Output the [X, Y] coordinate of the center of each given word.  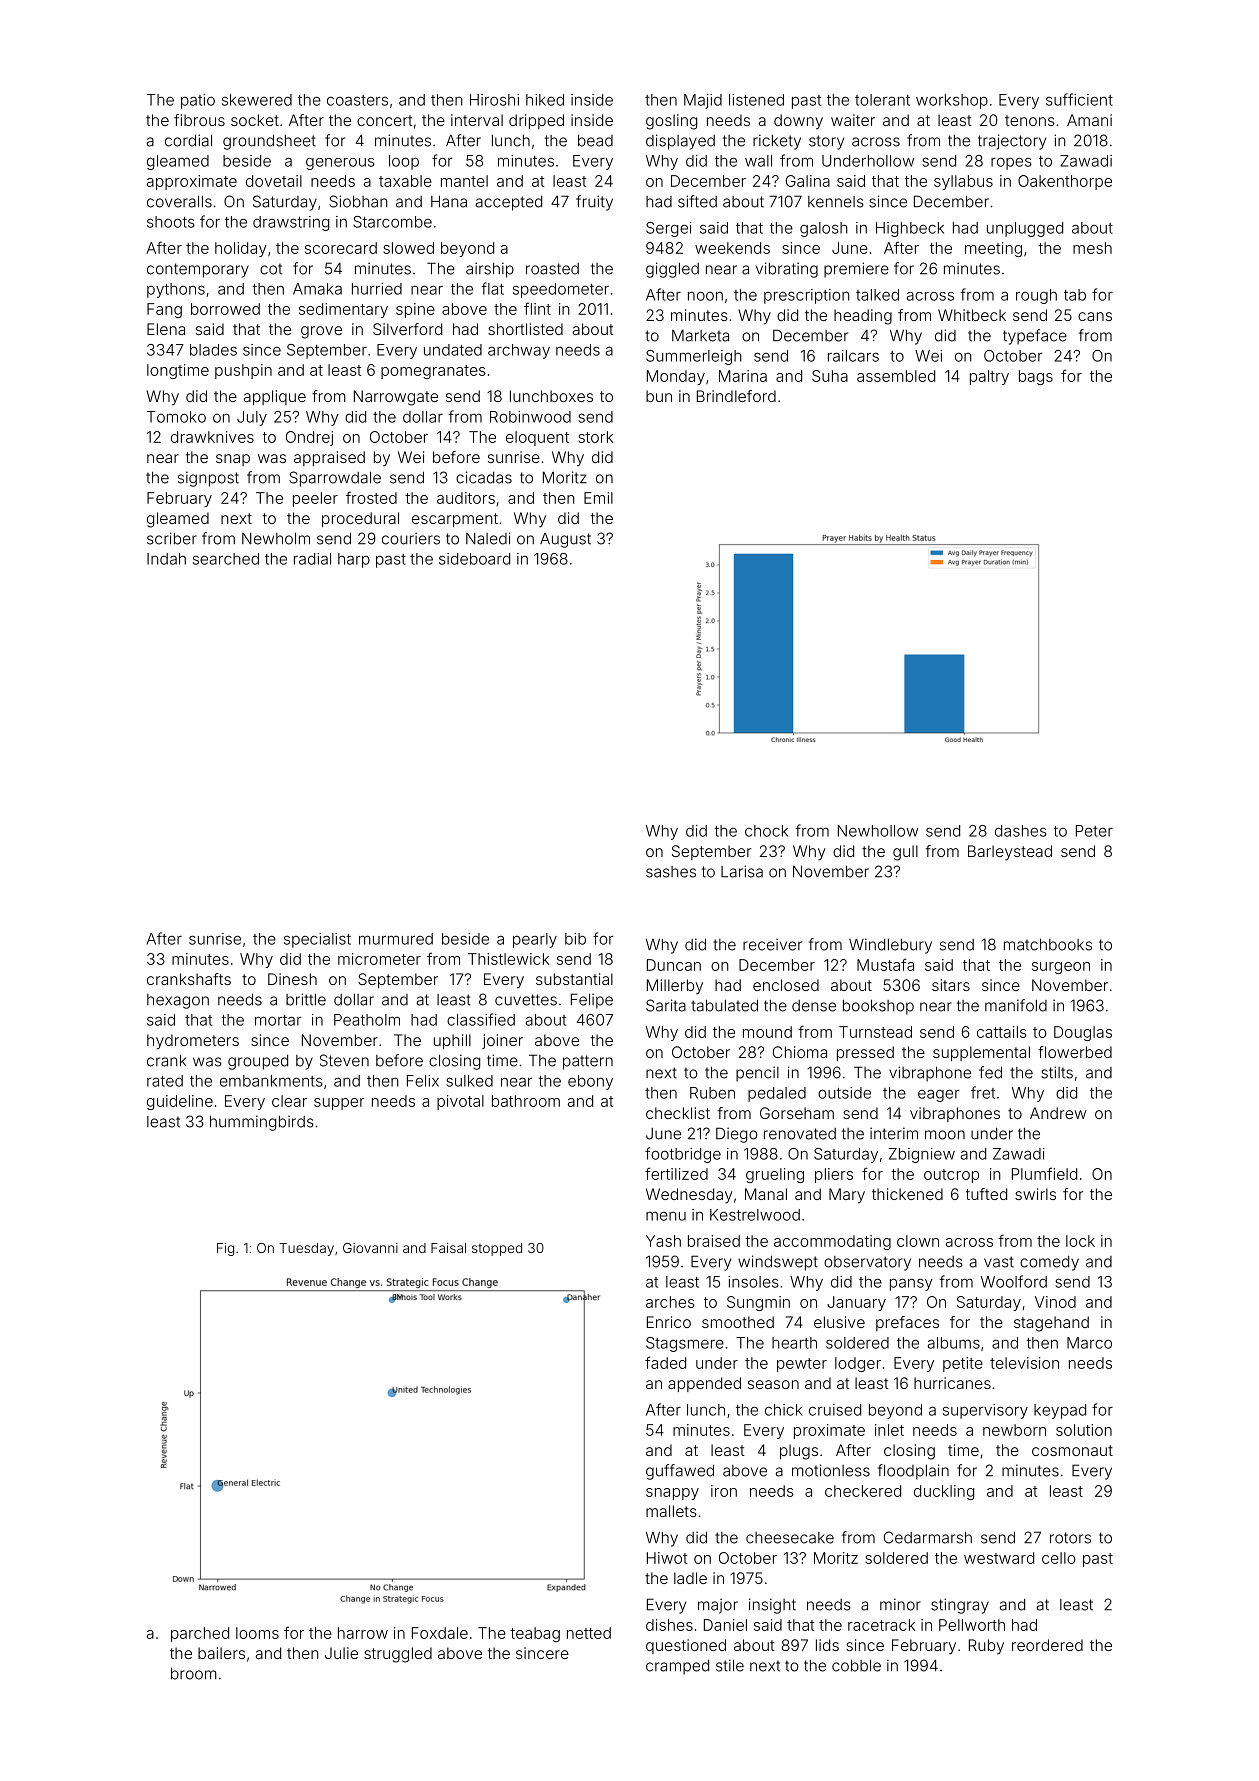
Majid [703, 101]
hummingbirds [262, 1123]
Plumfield [1044, 1173]
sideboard [474, 559]
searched [226, 559]
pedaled [777, 1094]
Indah [166, 559]
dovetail [274, 181]
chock [766, 831]
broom [194, 1673]
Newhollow [878, 831]
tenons [1030, 120]
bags [1036, 377]
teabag [535, 1634]
